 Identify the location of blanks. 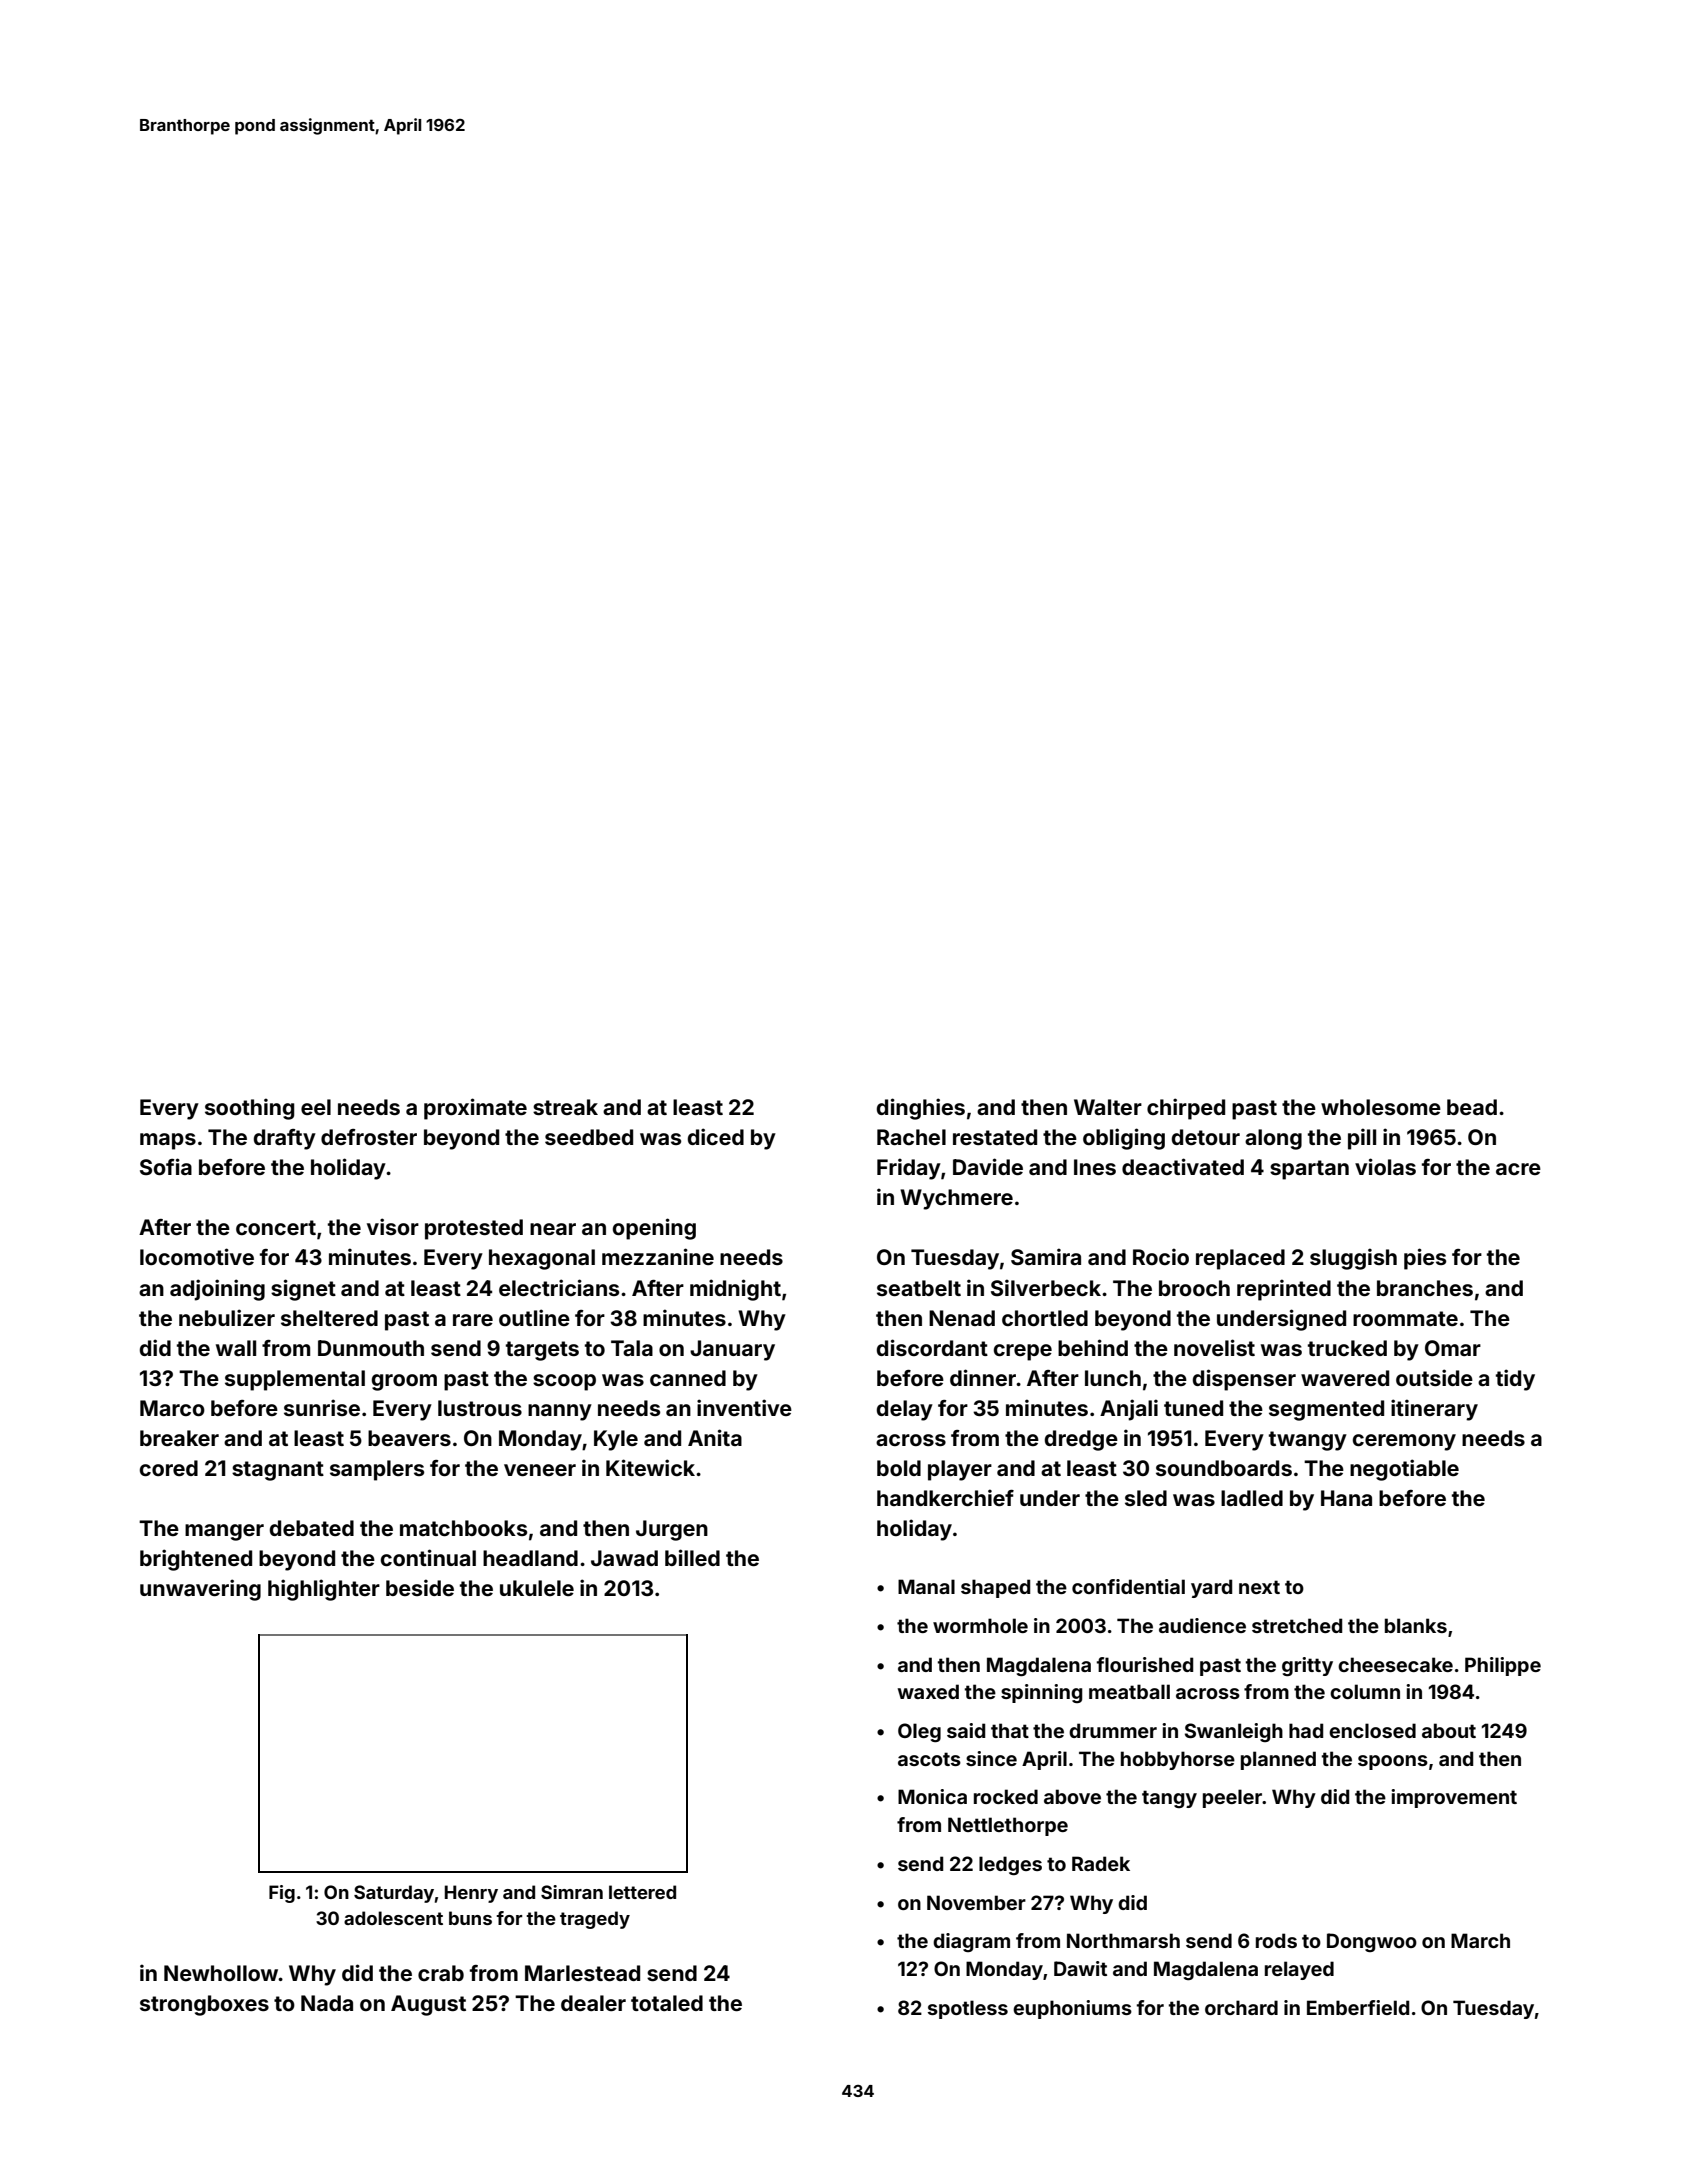
(1416, 1625).
